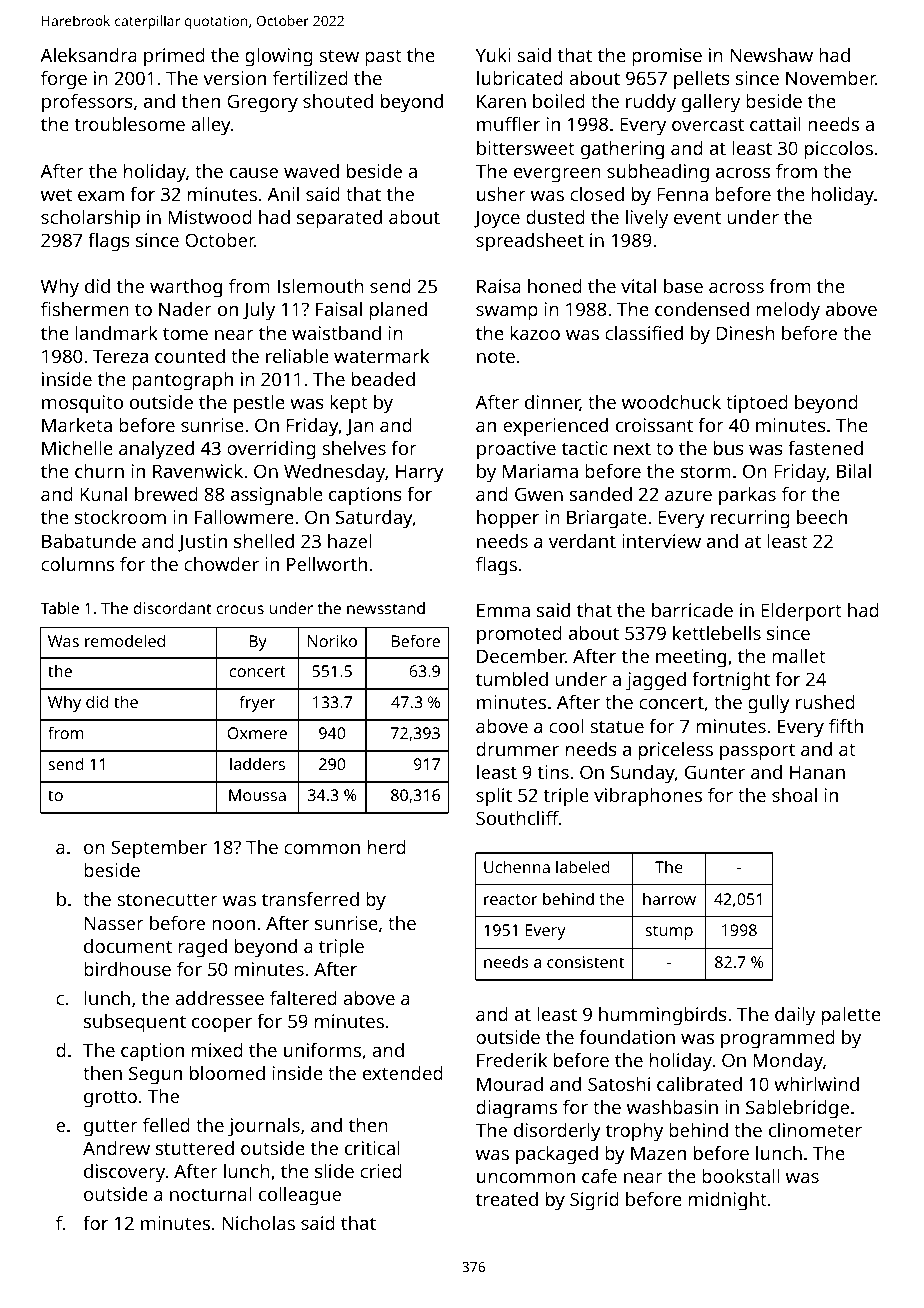  Describe the element at coordinates (851, 1016) in the screenshot. I see `palette` at that location.
